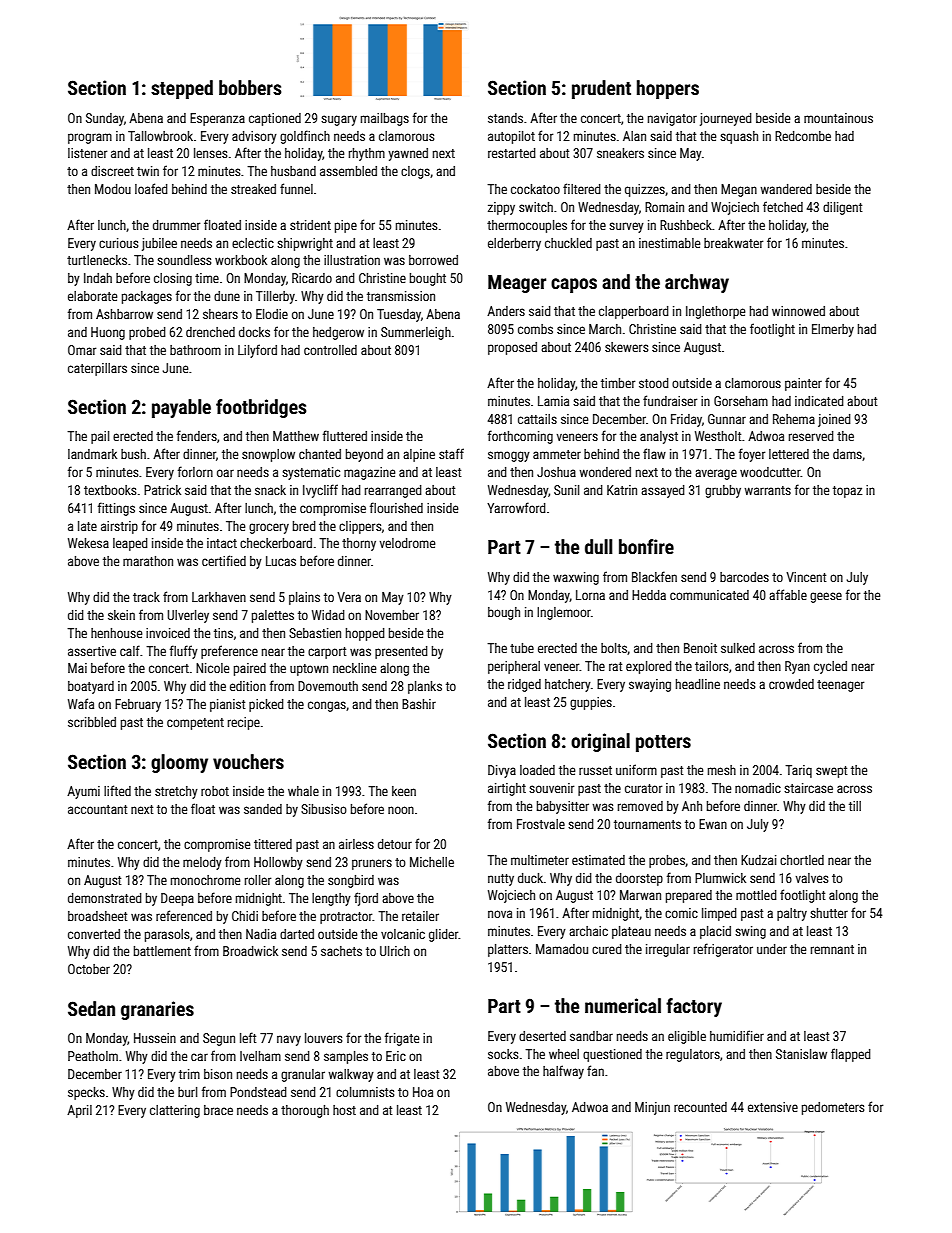 The width and height of the screenshot is (952, 1233). Describe the element at coordinates (182, 89) in the screenshot. I see `stepped` at that location.
